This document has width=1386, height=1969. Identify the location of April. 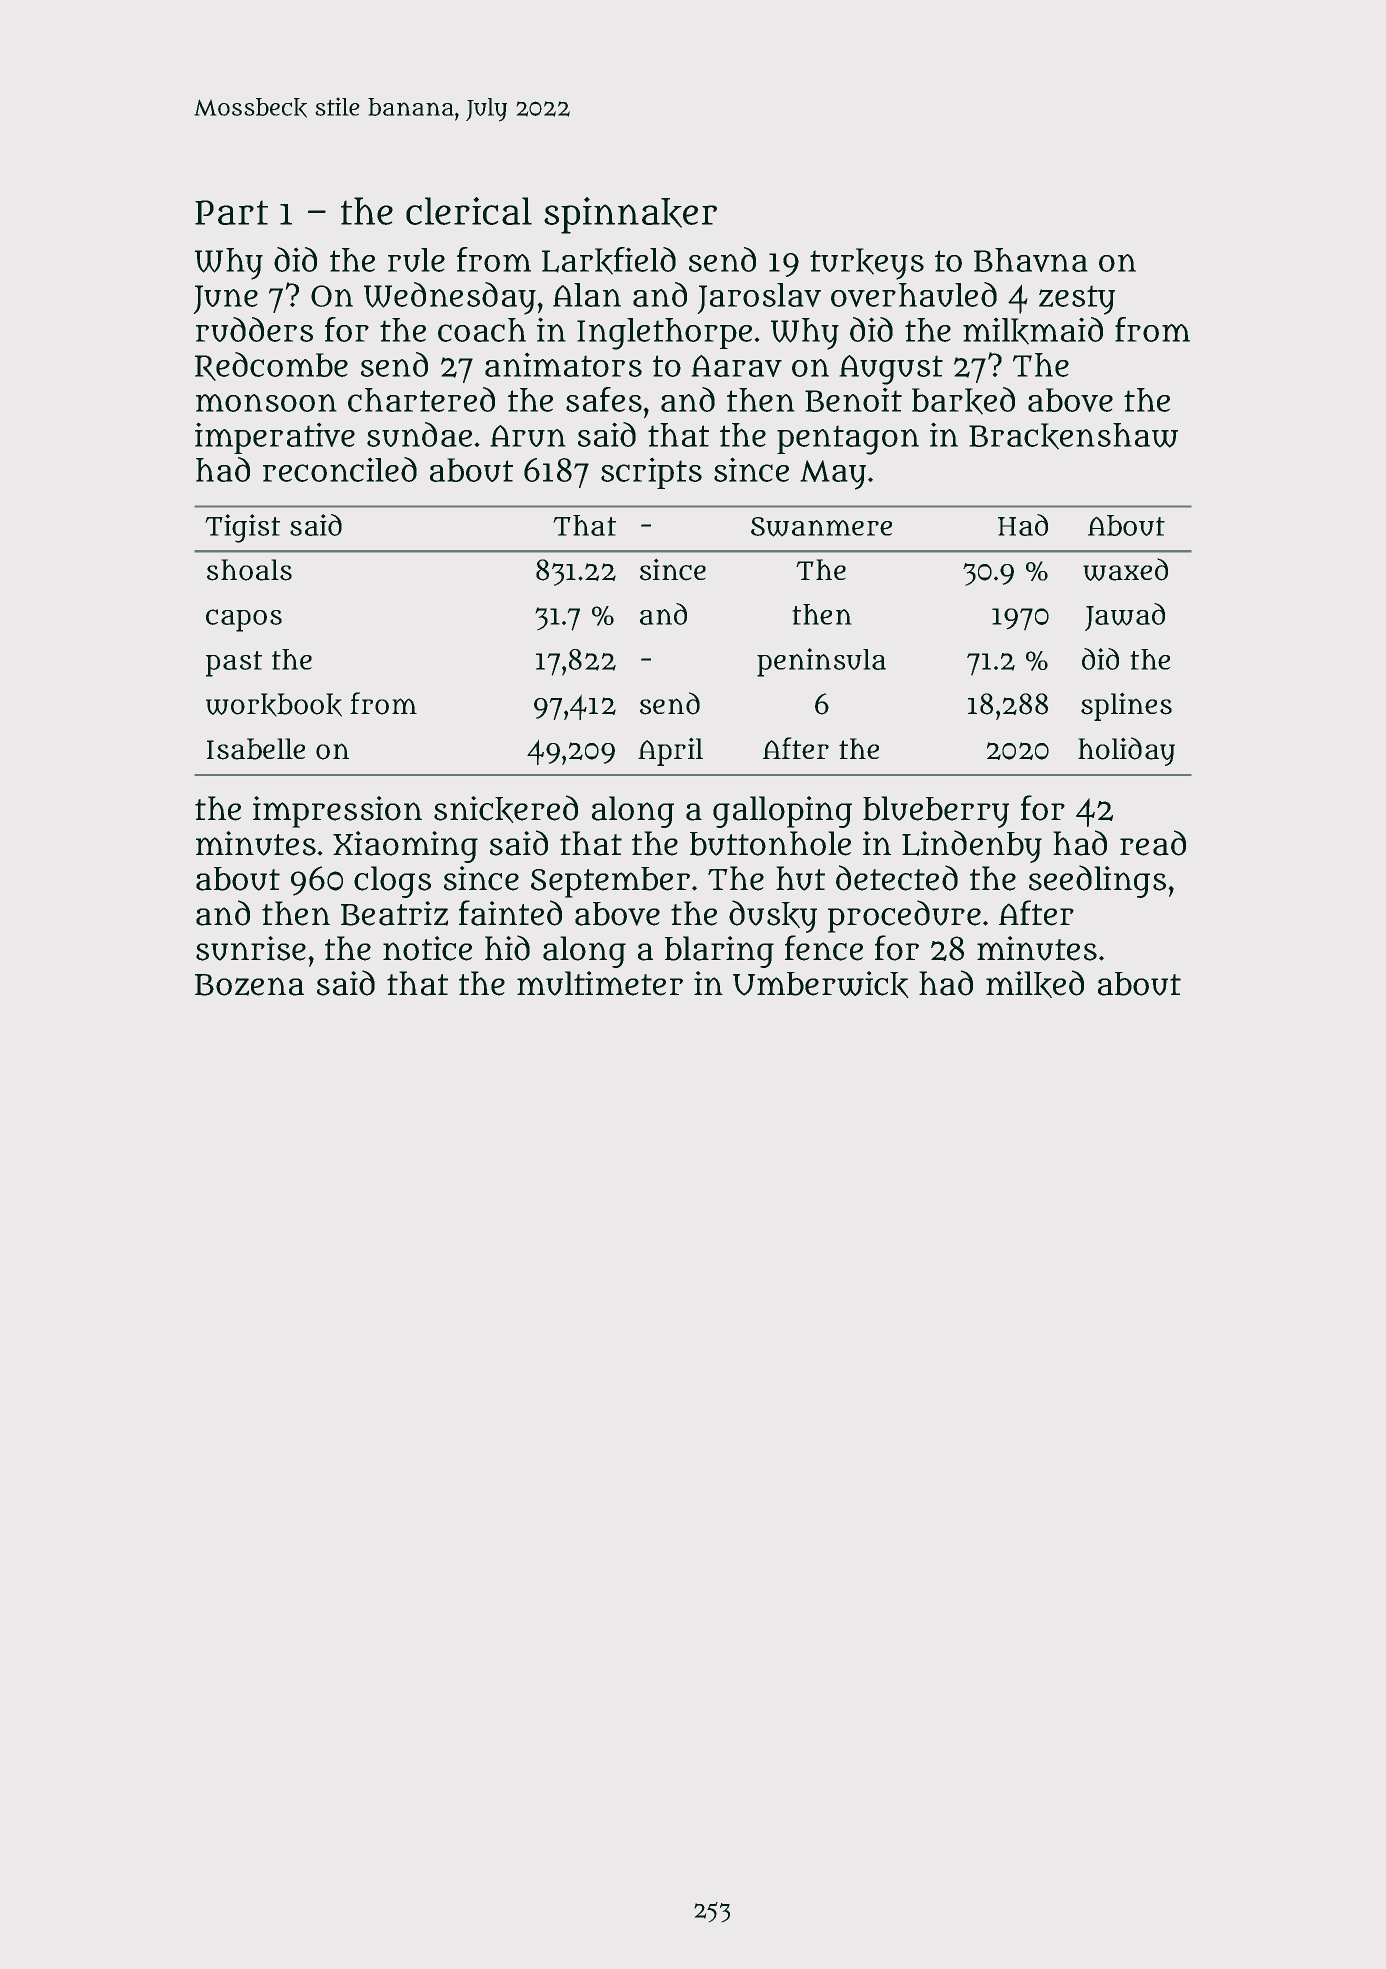
(670, 751).
